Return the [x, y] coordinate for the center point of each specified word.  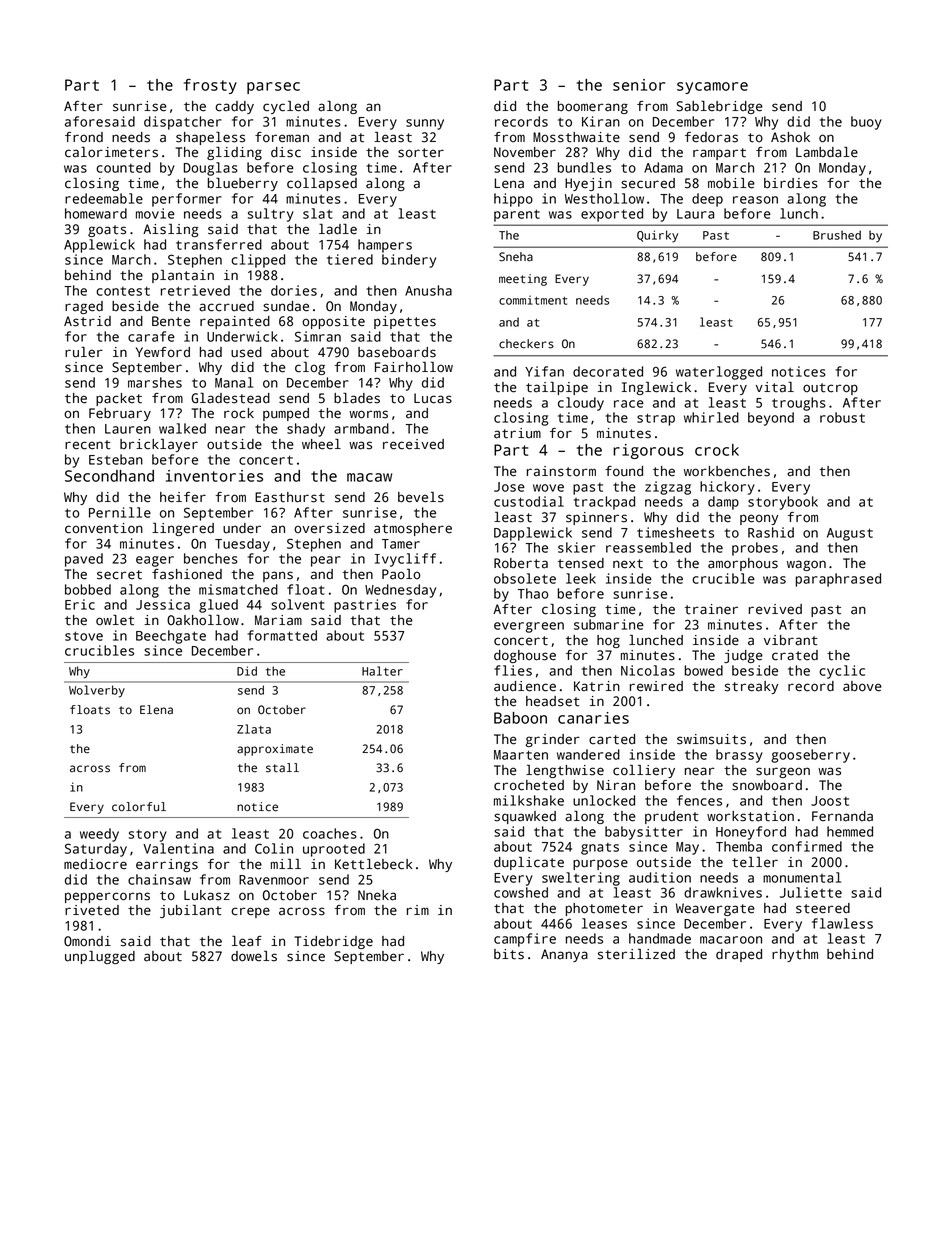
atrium [517, 433]
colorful [139, 807]
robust [842, 417]
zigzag [668, 488]
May [687, 848]
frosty [210, 86]
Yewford [163, 352]
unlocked [604, 800]
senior [639, 85]
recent [88, 445]
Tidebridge [334, 942]
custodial [529, 501]
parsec [273, 88]
